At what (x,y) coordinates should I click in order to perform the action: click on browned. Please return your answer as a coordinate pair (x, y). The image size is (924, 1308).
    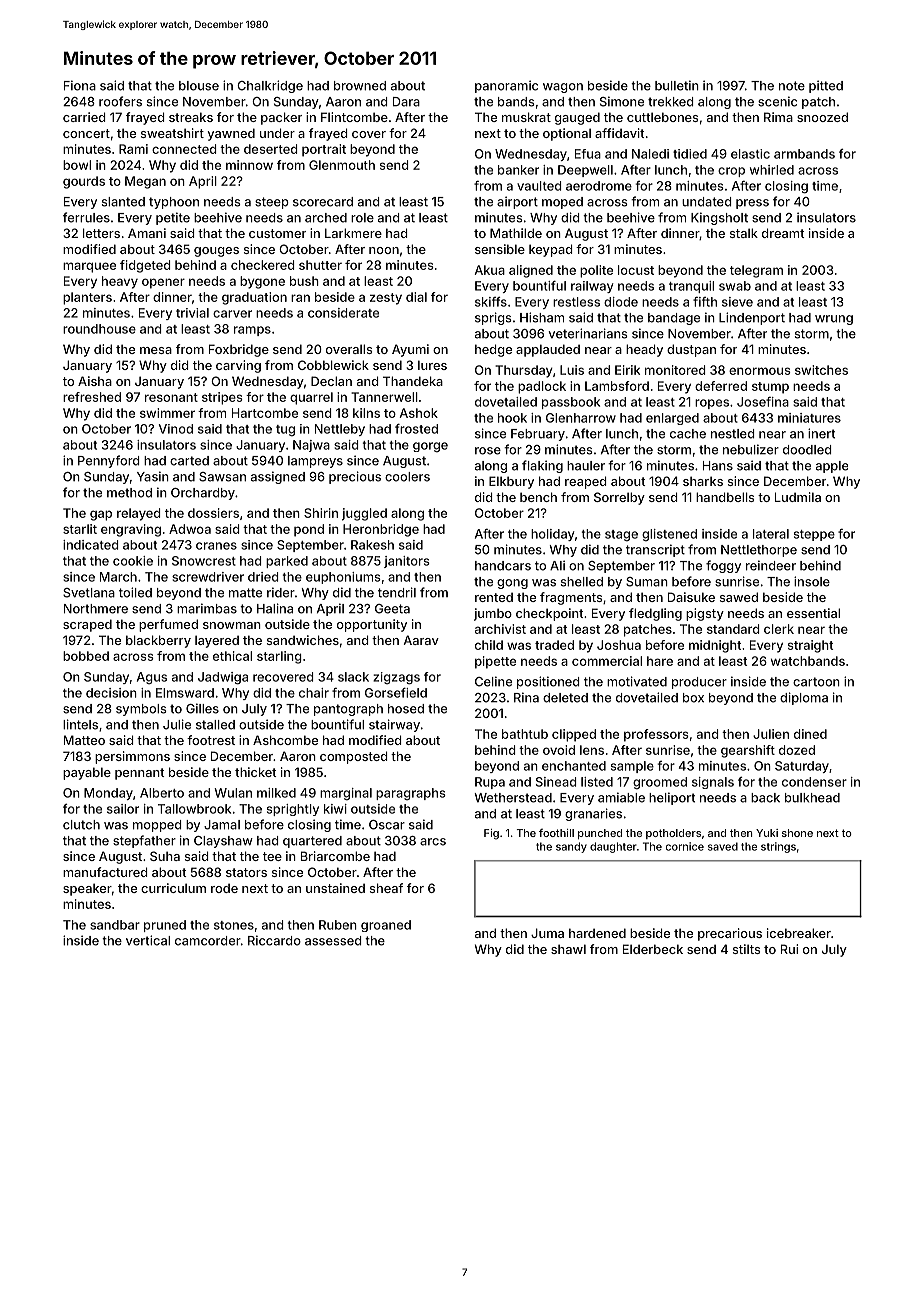
    Looking at the image, I should click on (360, 86).
